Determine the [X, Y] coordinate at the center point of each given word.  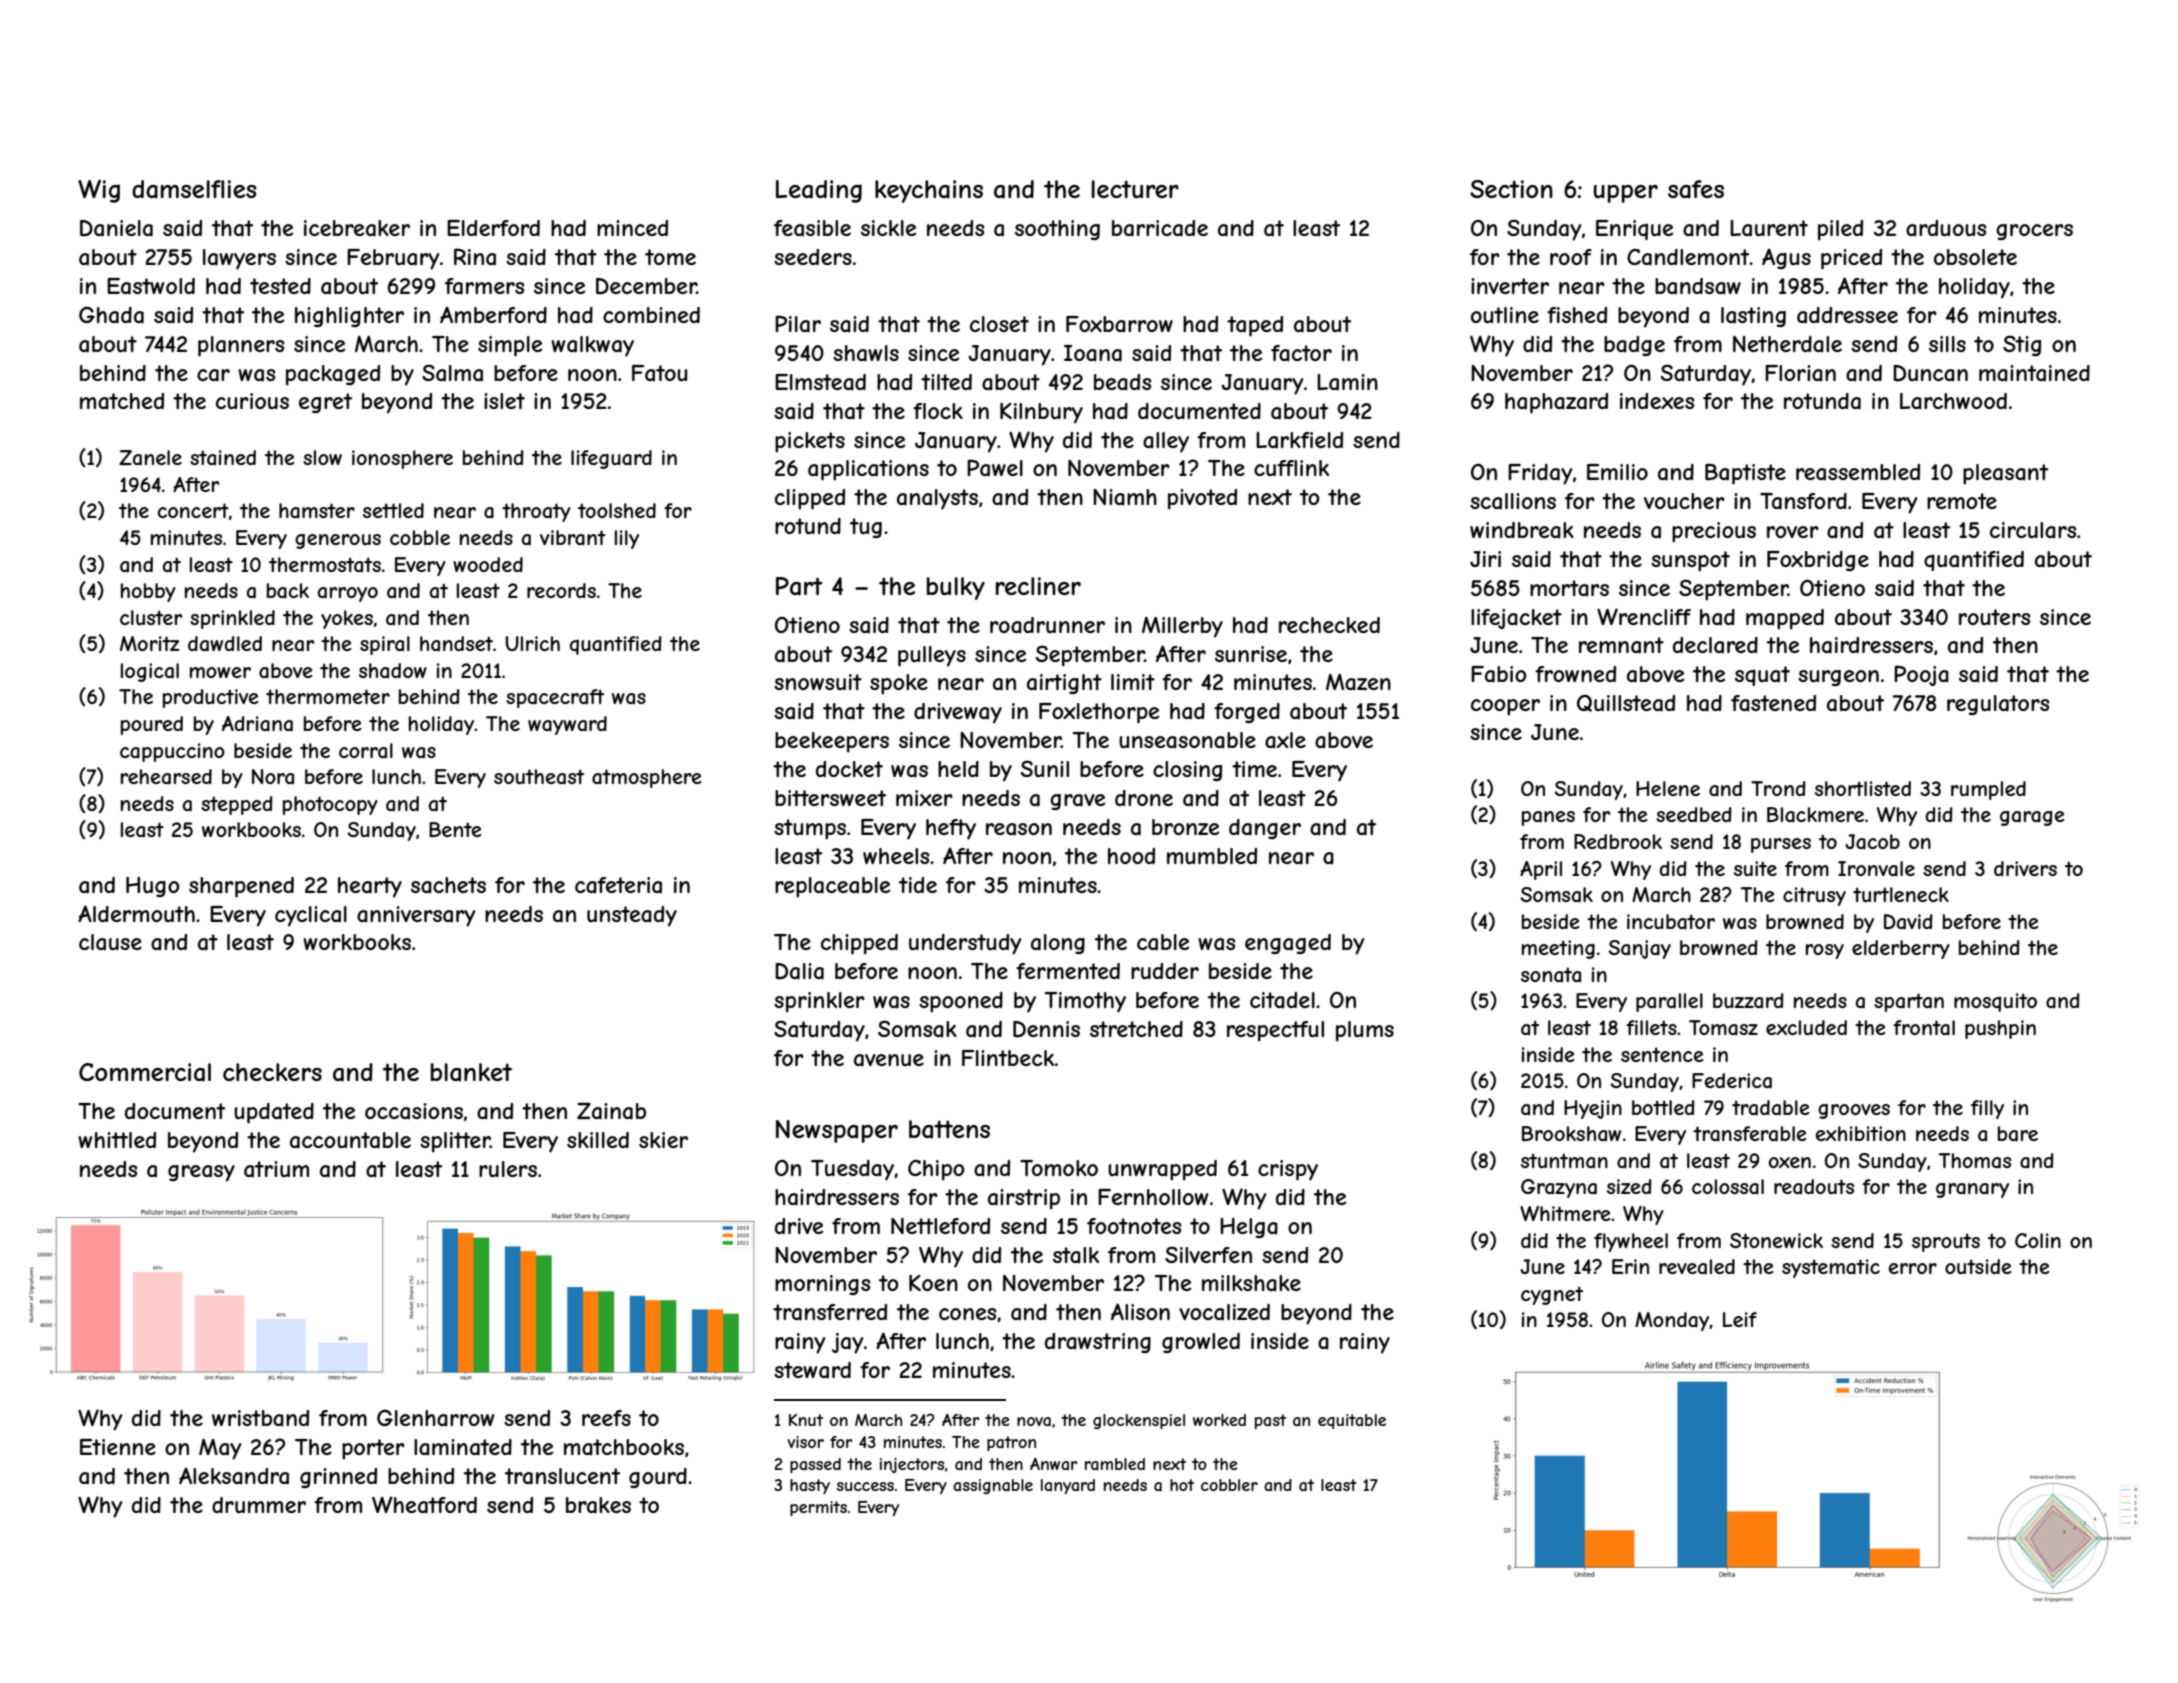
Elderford [493, 228]
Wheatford [424, 1505]
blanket [471, 1072]
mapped [1785, 619]
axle [1285, 740]
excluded [1806, 1027]
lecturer [1135, 189]
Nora [273, 776]
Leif [1740, 1319]
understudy [965, 944]
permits [818, 1508]
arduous [1946, 228]
